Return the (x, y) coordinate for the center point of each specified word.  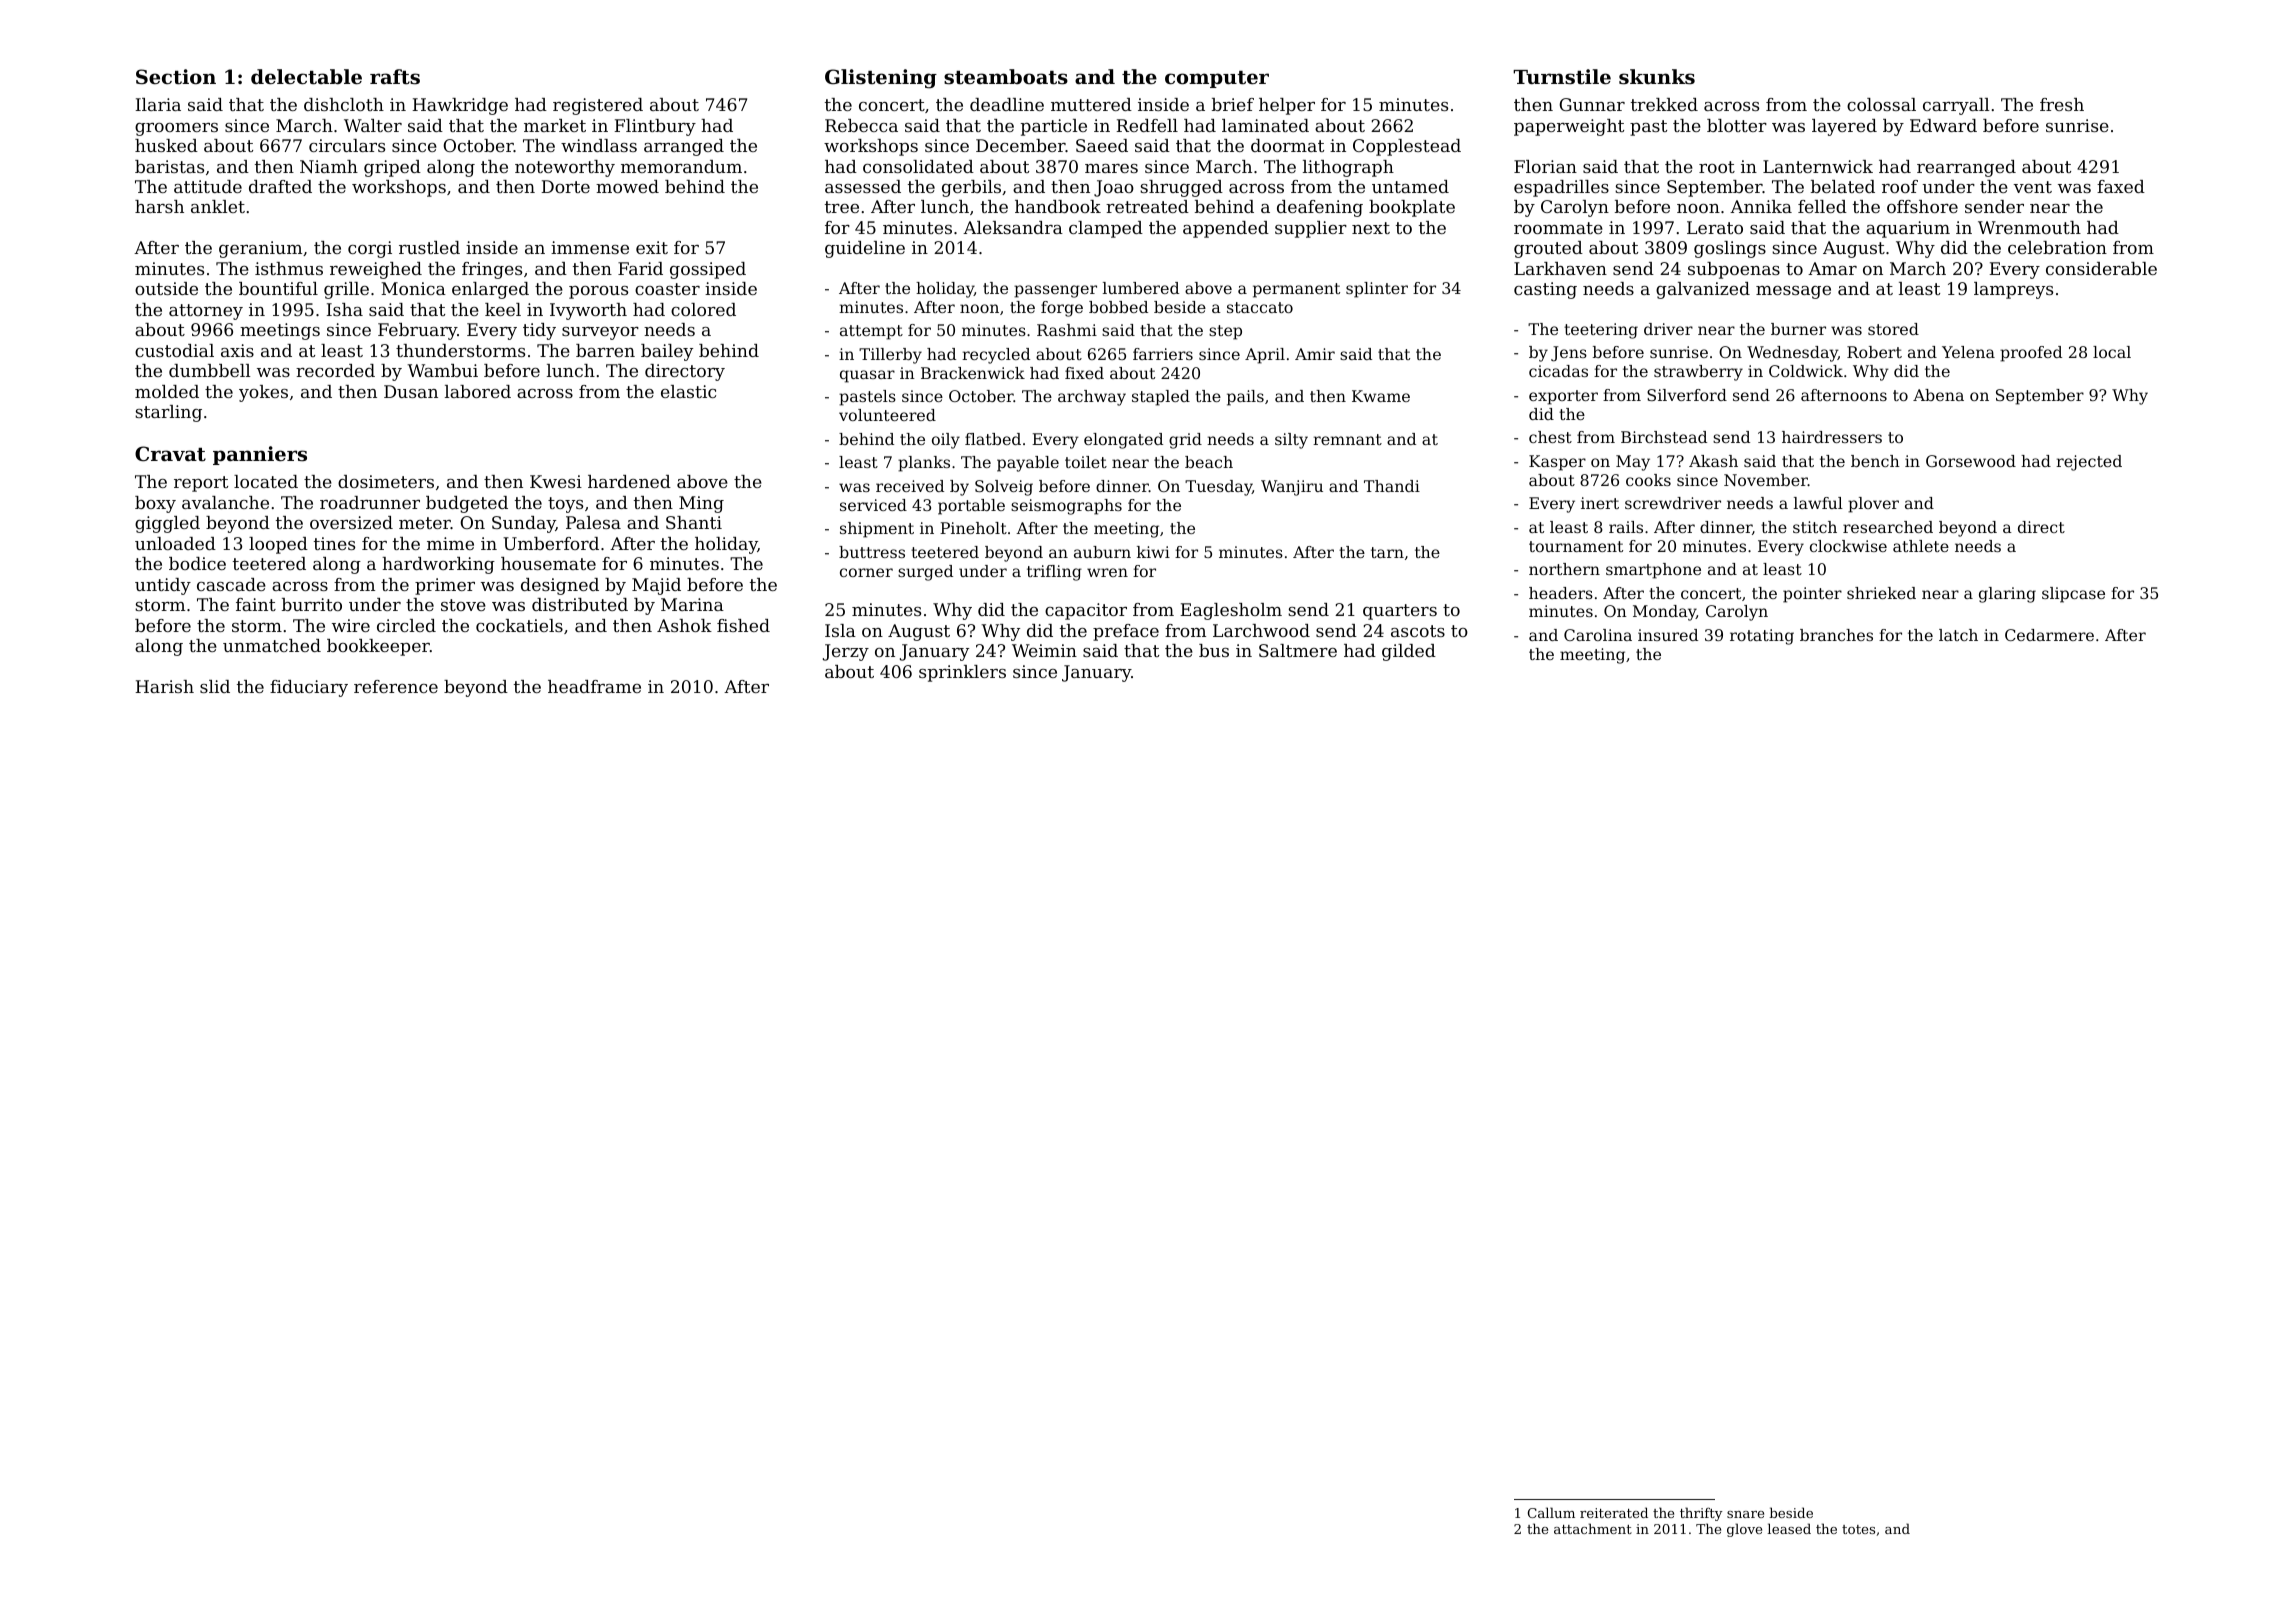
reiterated (1614, 1512)
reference (396, 686)
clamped (1106, 229)
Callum (1551, 1512)
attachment (1593, 1528)
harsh (159, 206)
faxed (2121, 186)
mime (450, 543)
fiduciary (309, 688)
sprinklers (962, 673)
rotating (1762, 637)
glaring (2007, 595)
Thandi (1392, 486)
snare (1745, 1514)
